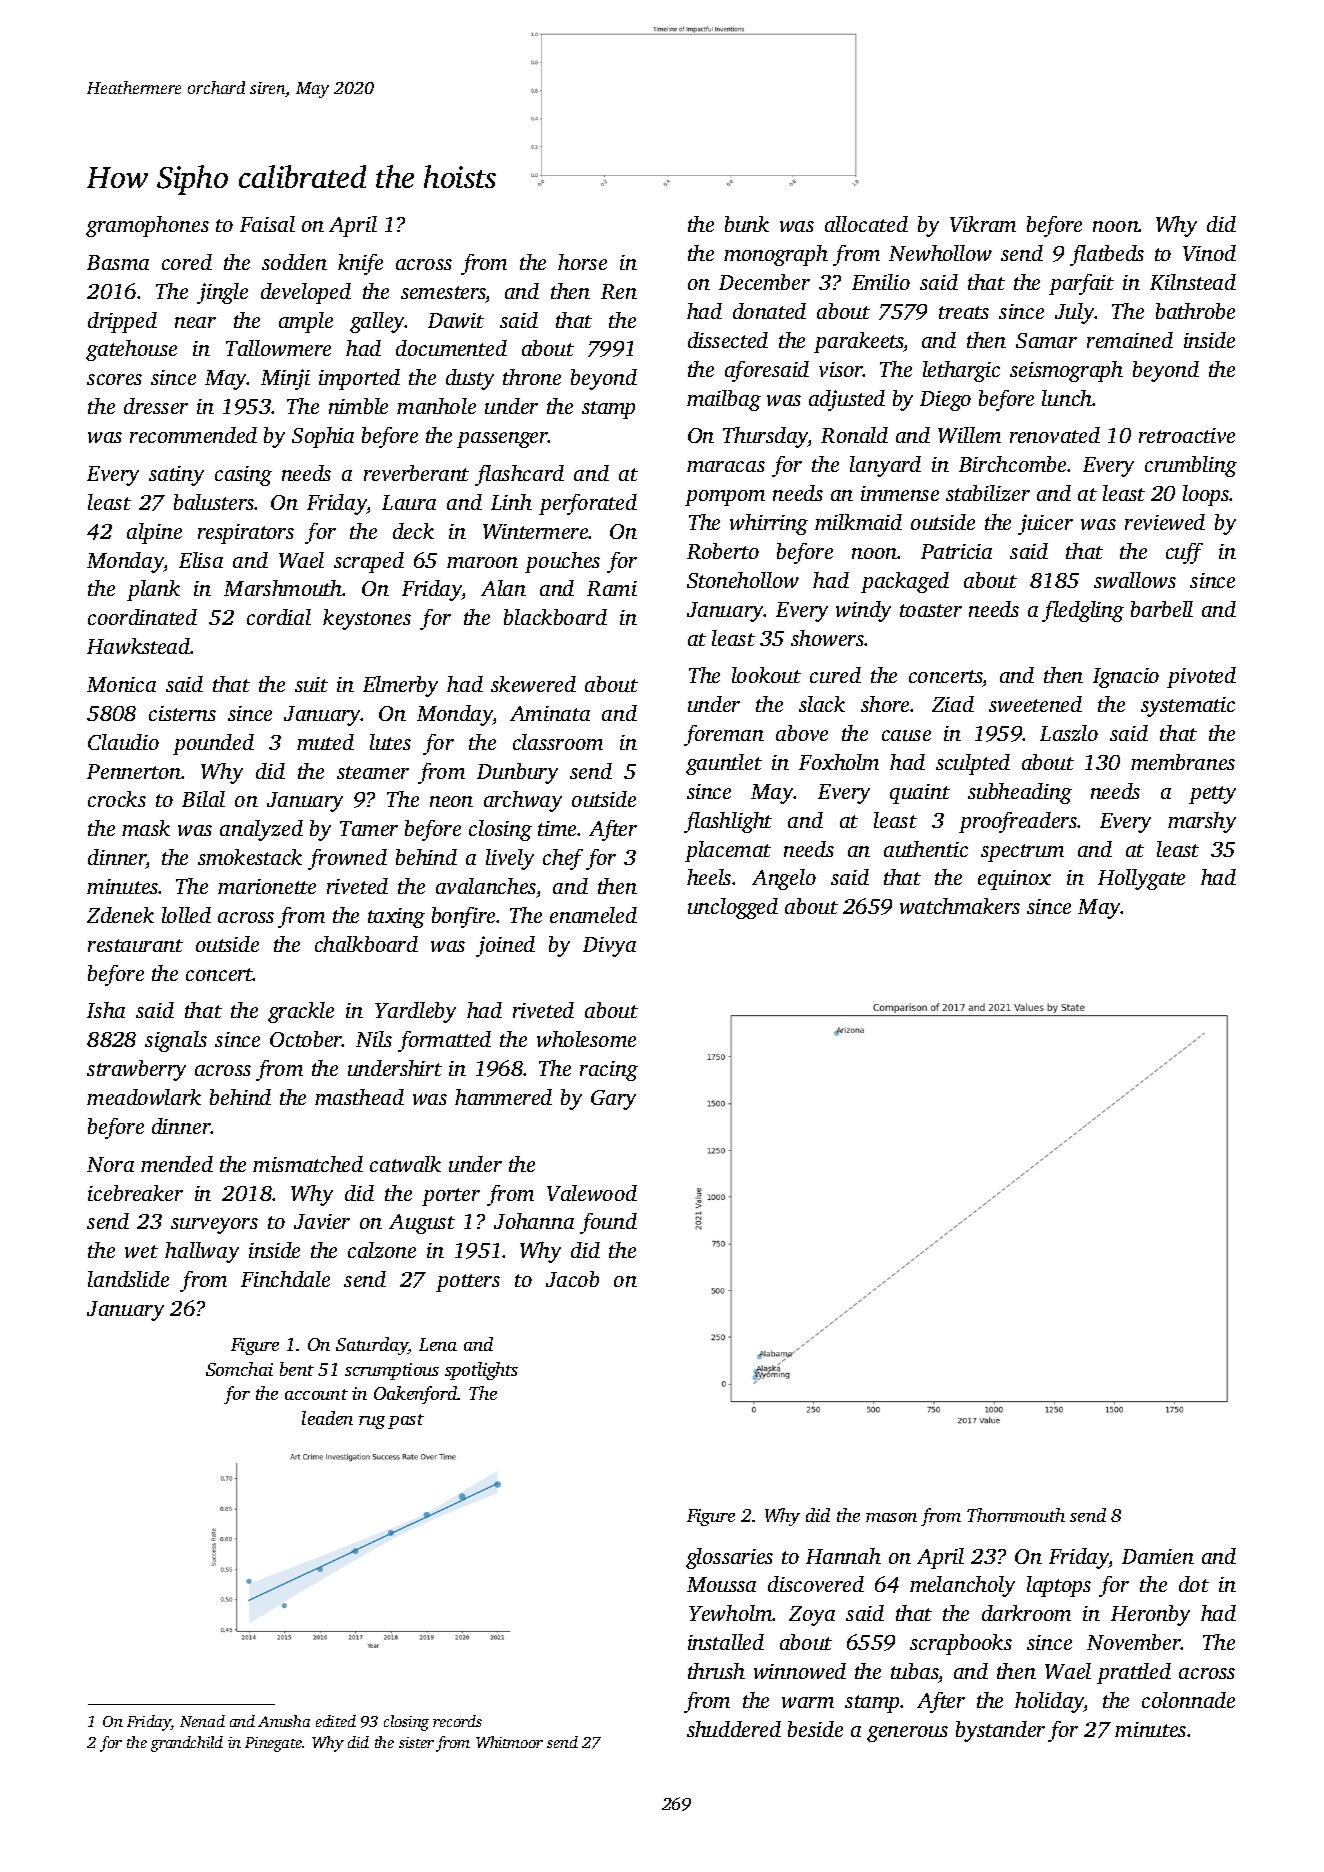 The image size is (1324, 1872). What do you see at coordinates (273, 1744) in the screenshot?
I see `Pinegate` at bounding box center [273, 1744].
